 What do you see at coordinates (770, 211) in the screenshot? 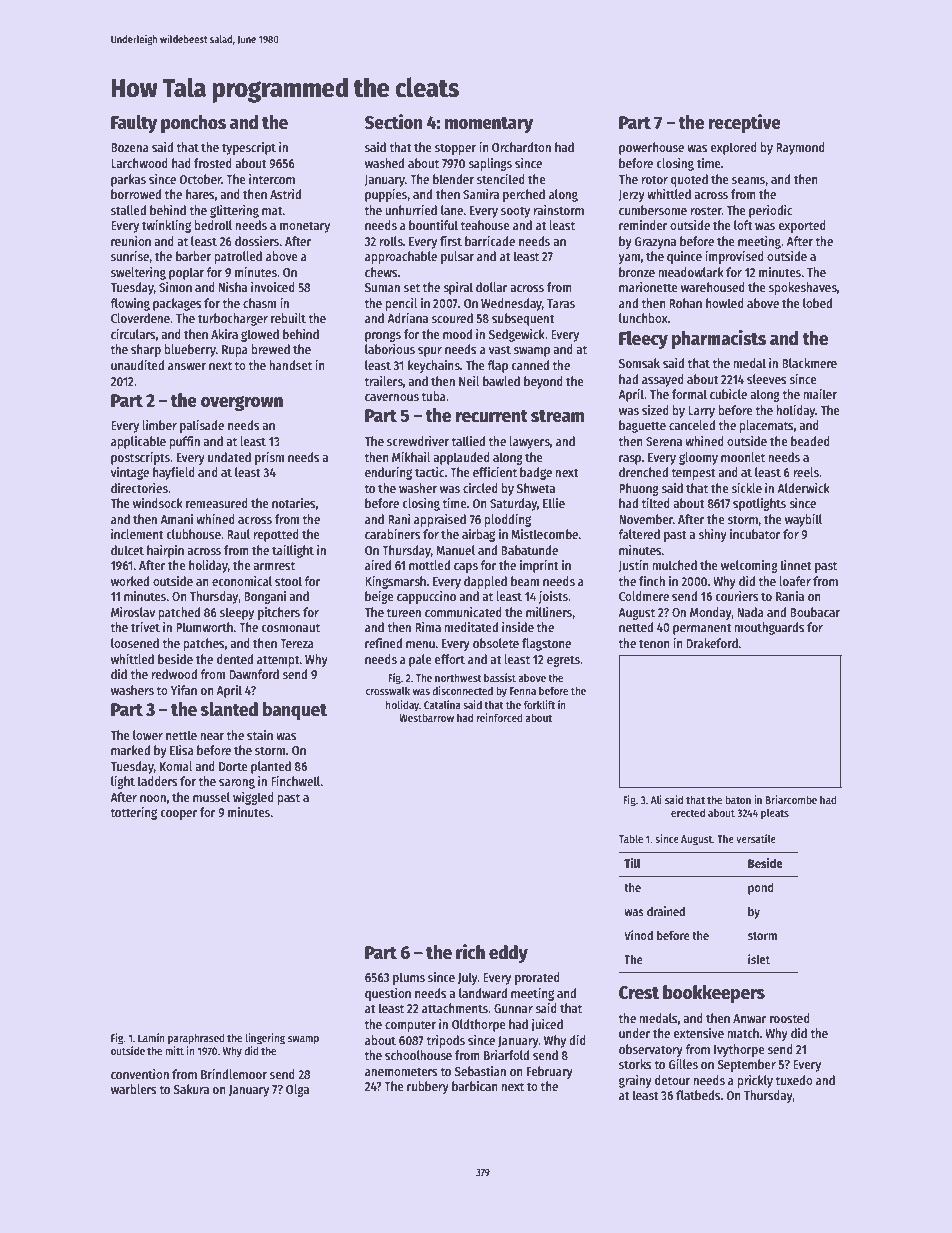
I see `periodic` at bounding box center [770, 211].
